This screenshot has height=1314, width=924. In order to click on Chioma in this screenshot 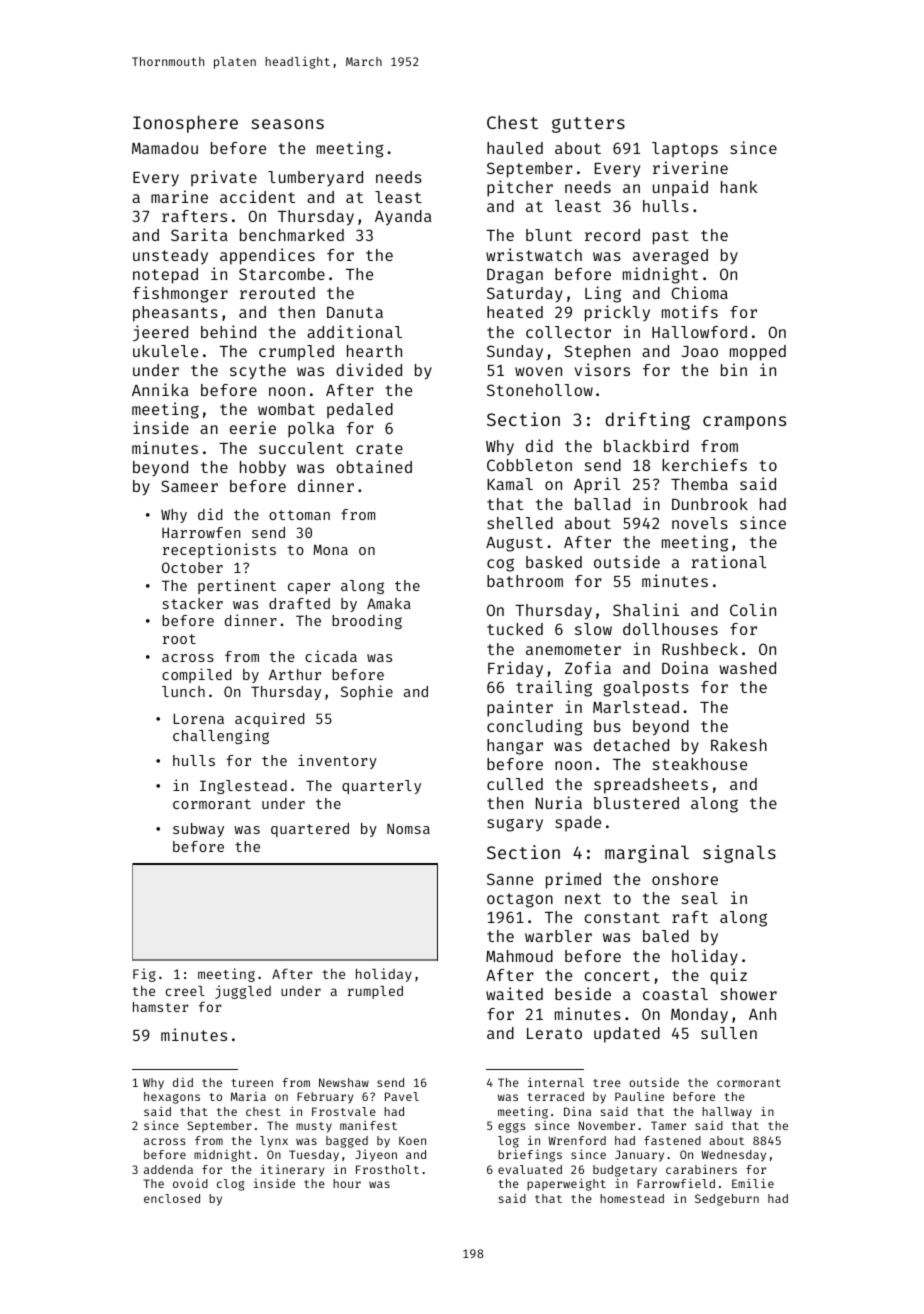, I will do `click(700, 292)`.
